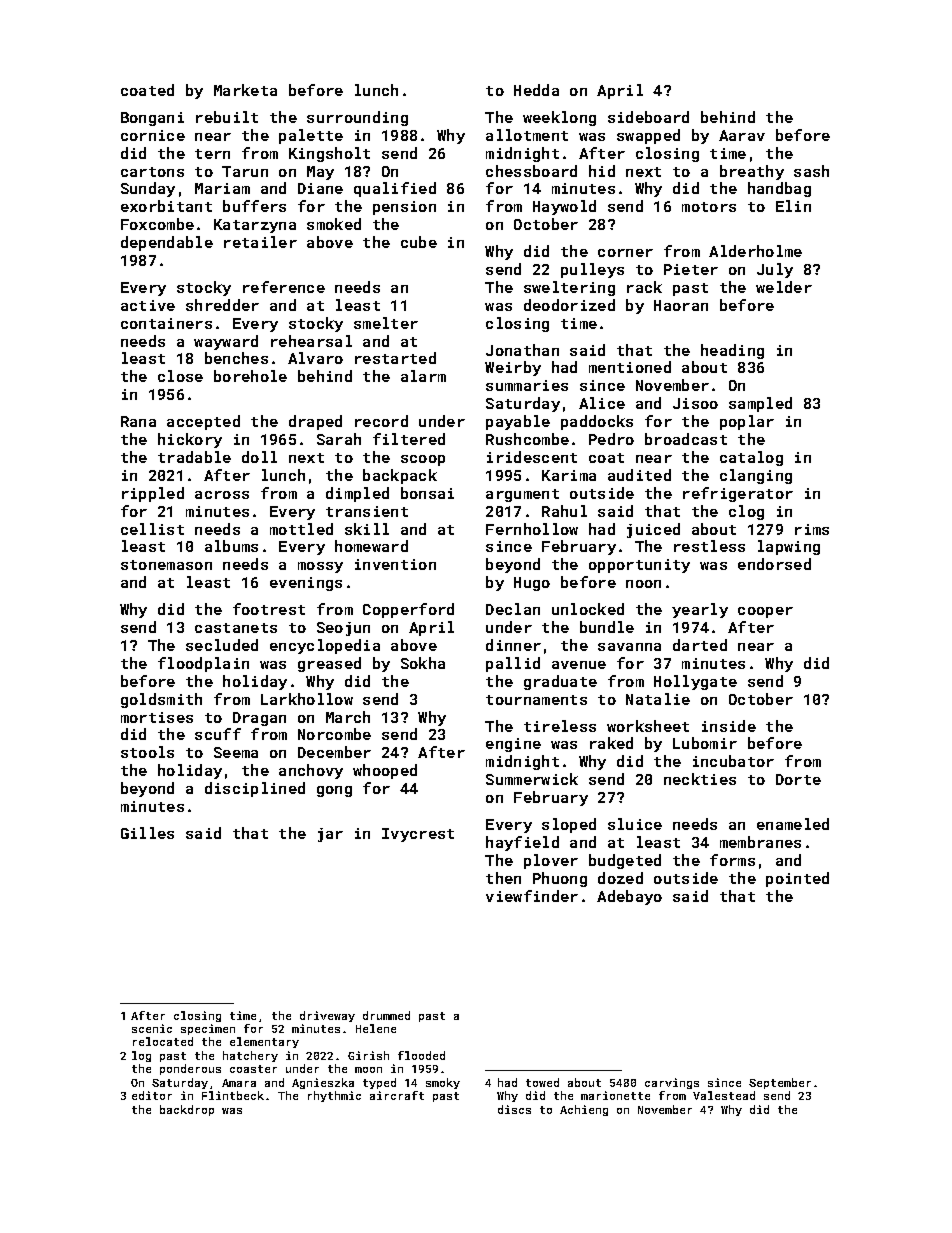  Describe the element at coordinates (418, 835) in the page. I see `Ivycrest` at that location.
